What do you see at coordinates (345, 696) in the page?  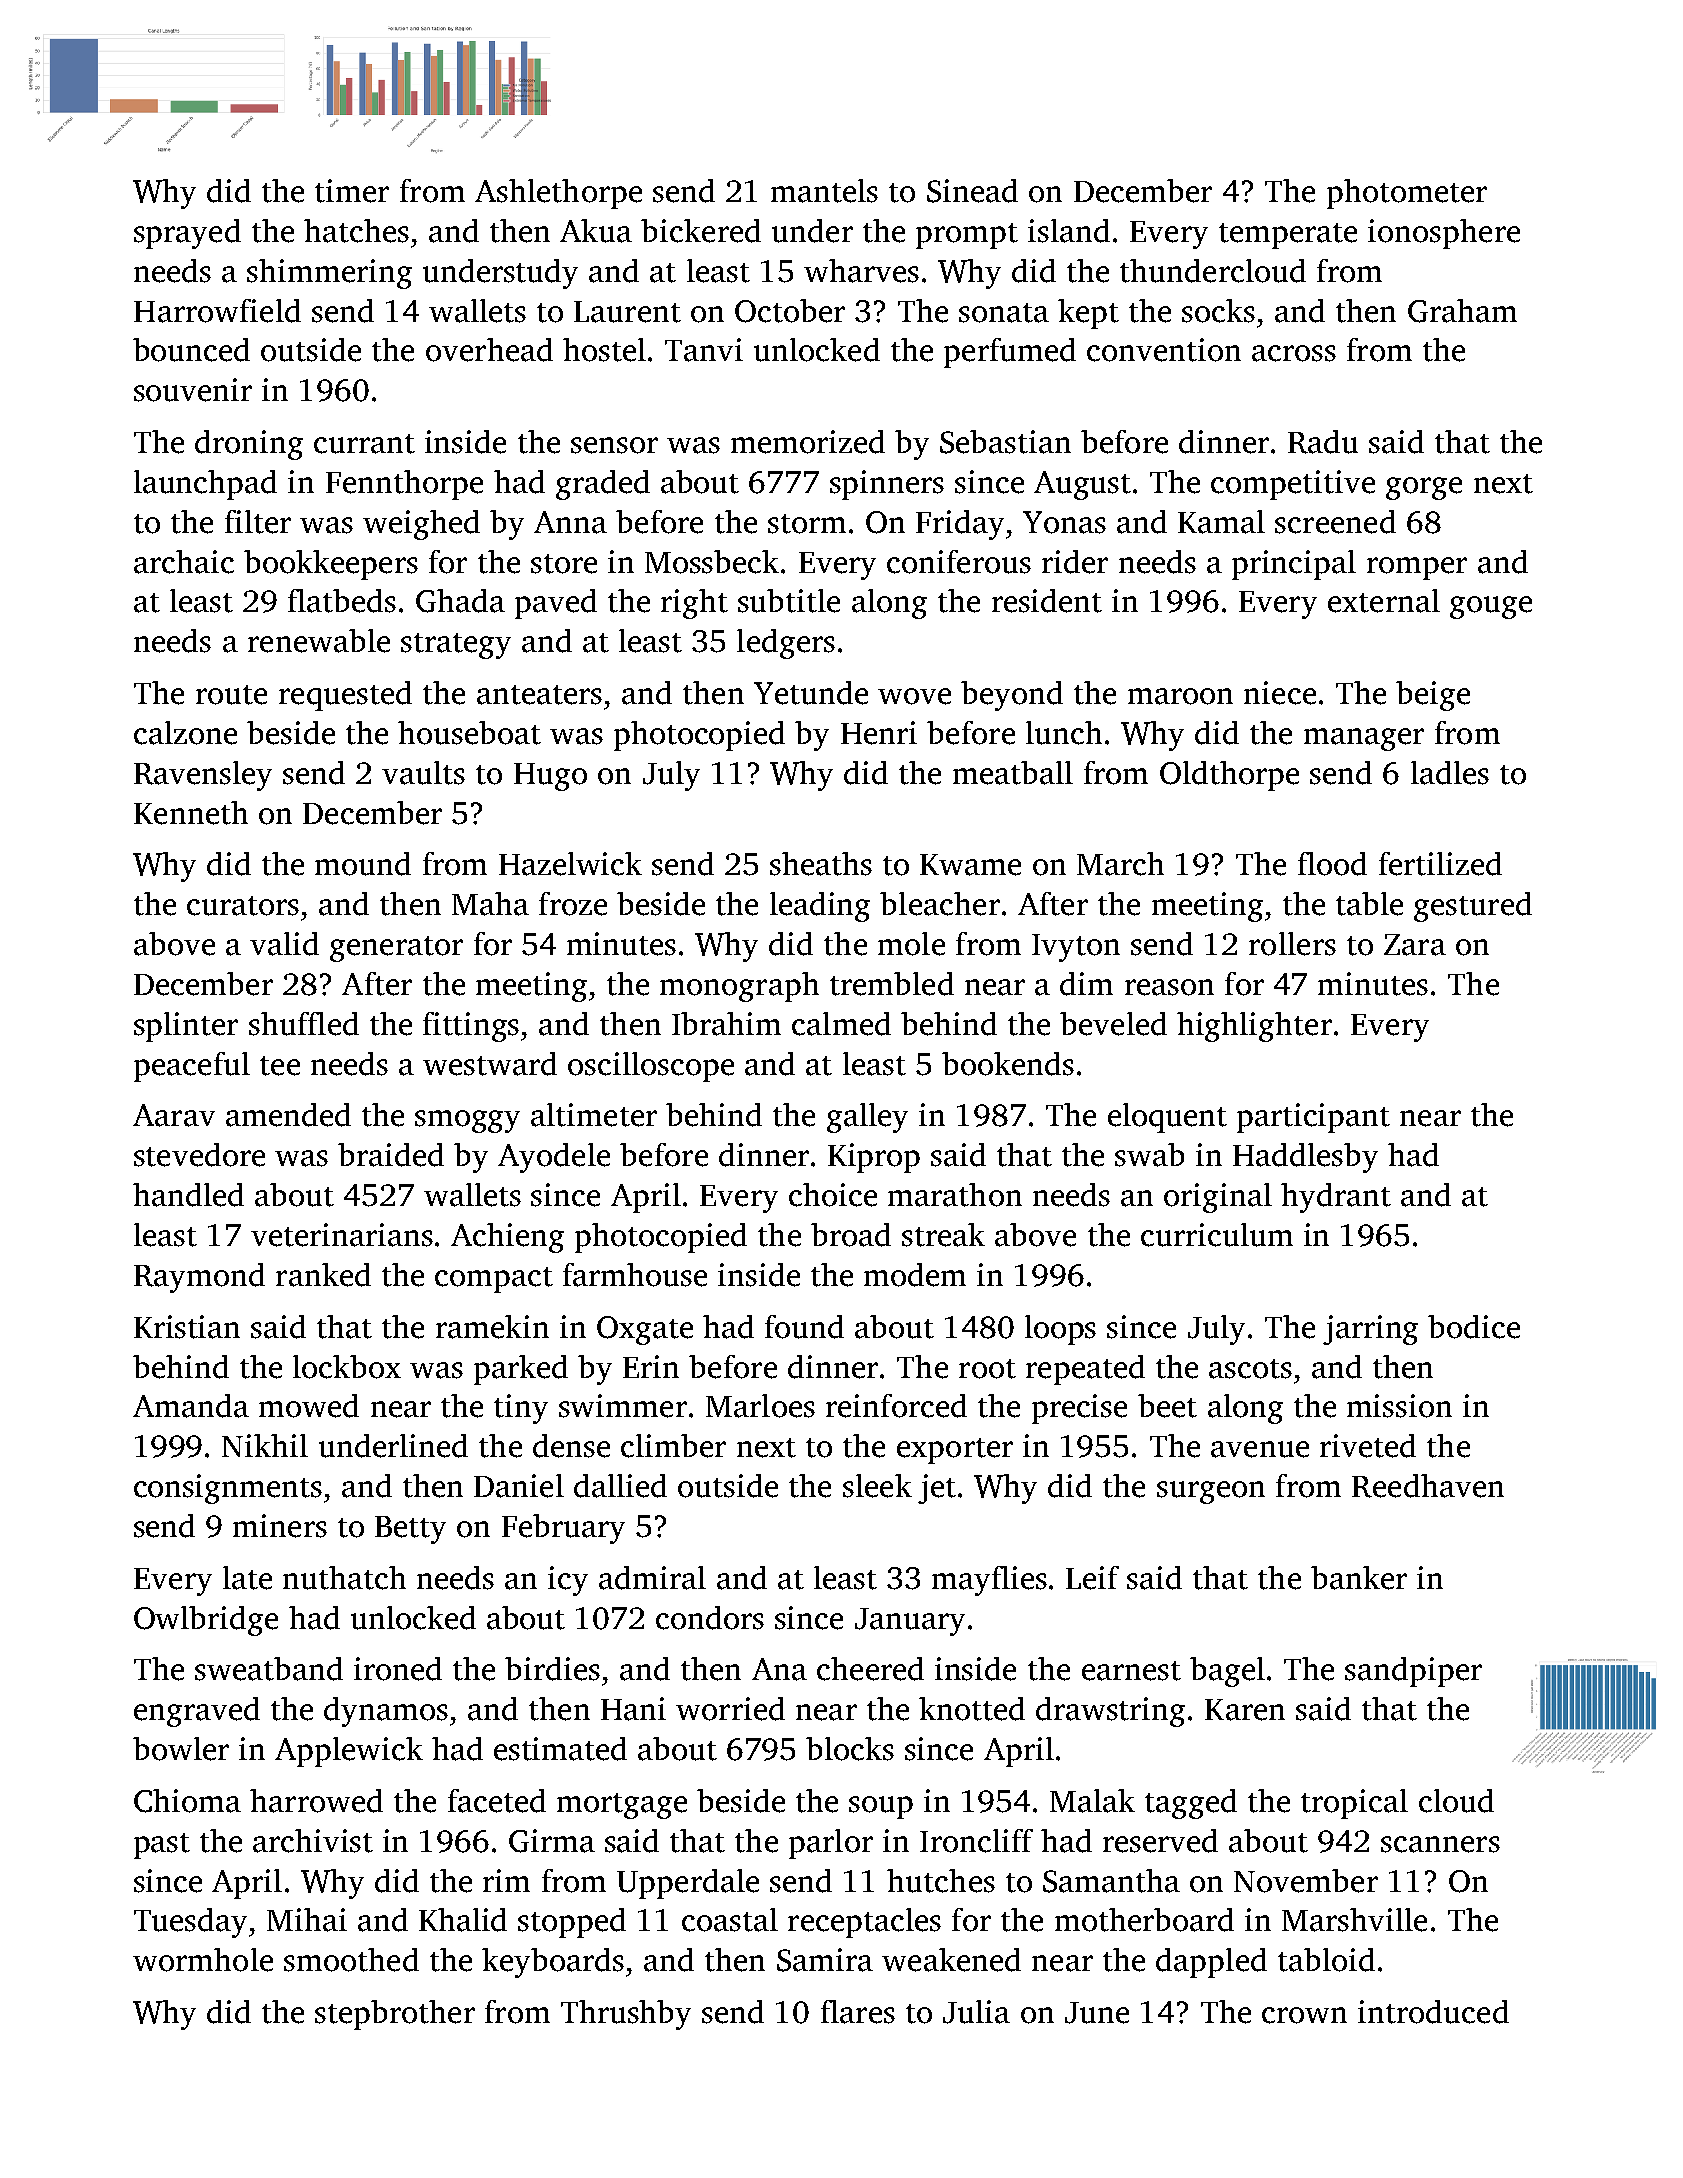 I see `requested` at bounding box center [345, 696].
